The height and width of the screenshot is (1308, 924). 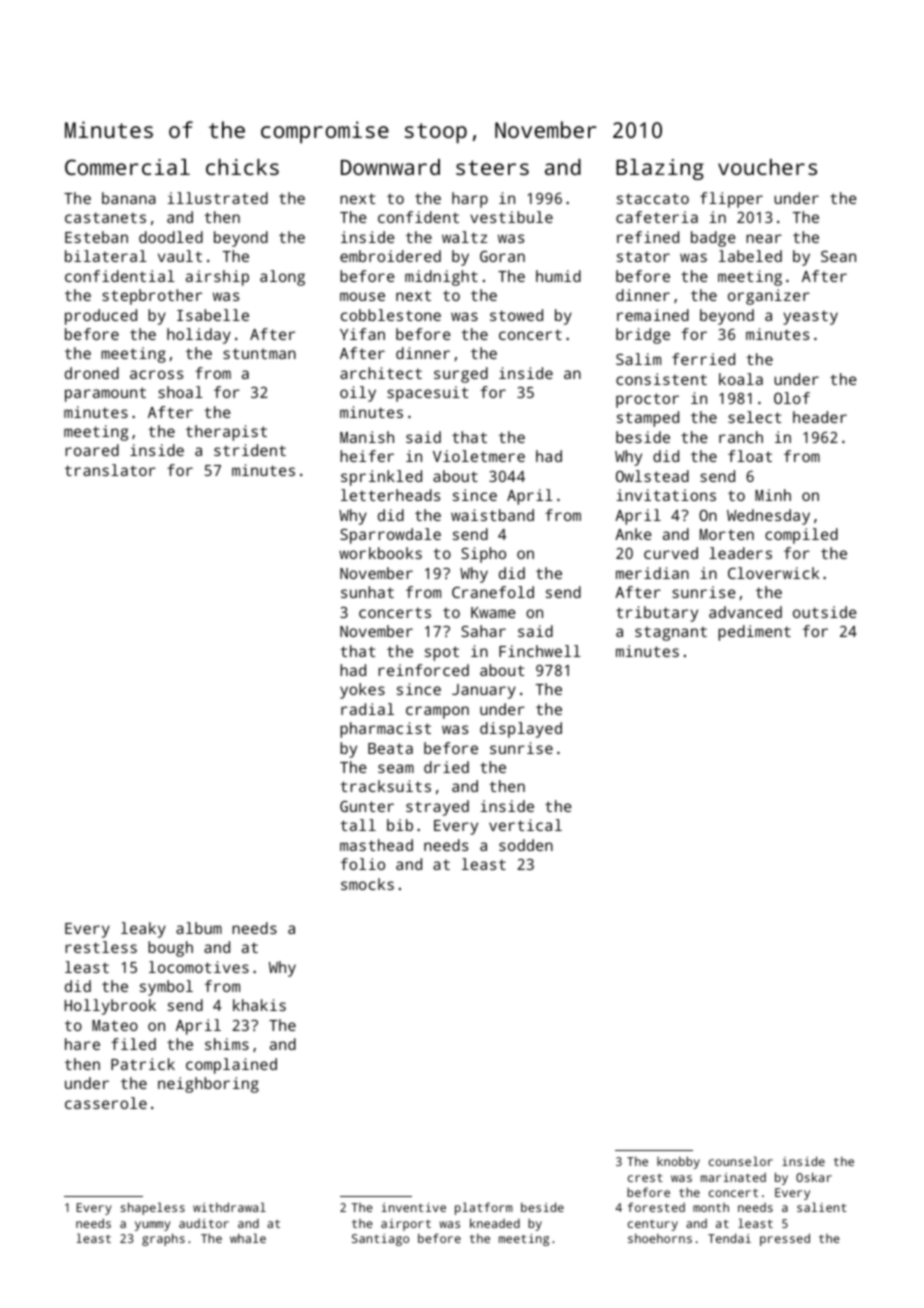 What do you see at coordinates (106, 256) in the screenshot?
I see `bilateral` at bounding box center [106, 256].
